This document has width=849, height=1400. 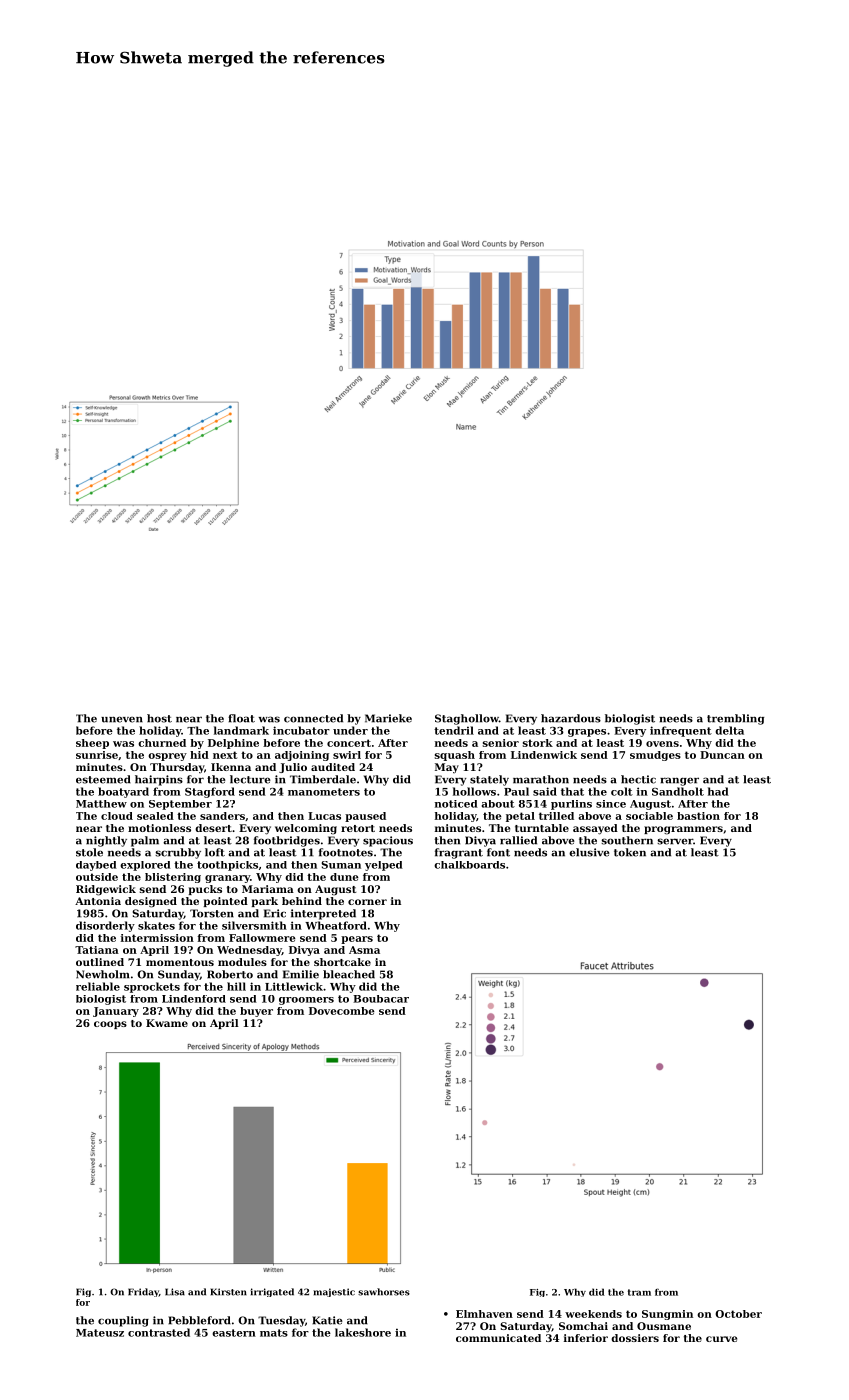 What do you see at coordinates (205, 890) in the document?
I see `pucks` at bounding box center [205, 890].
